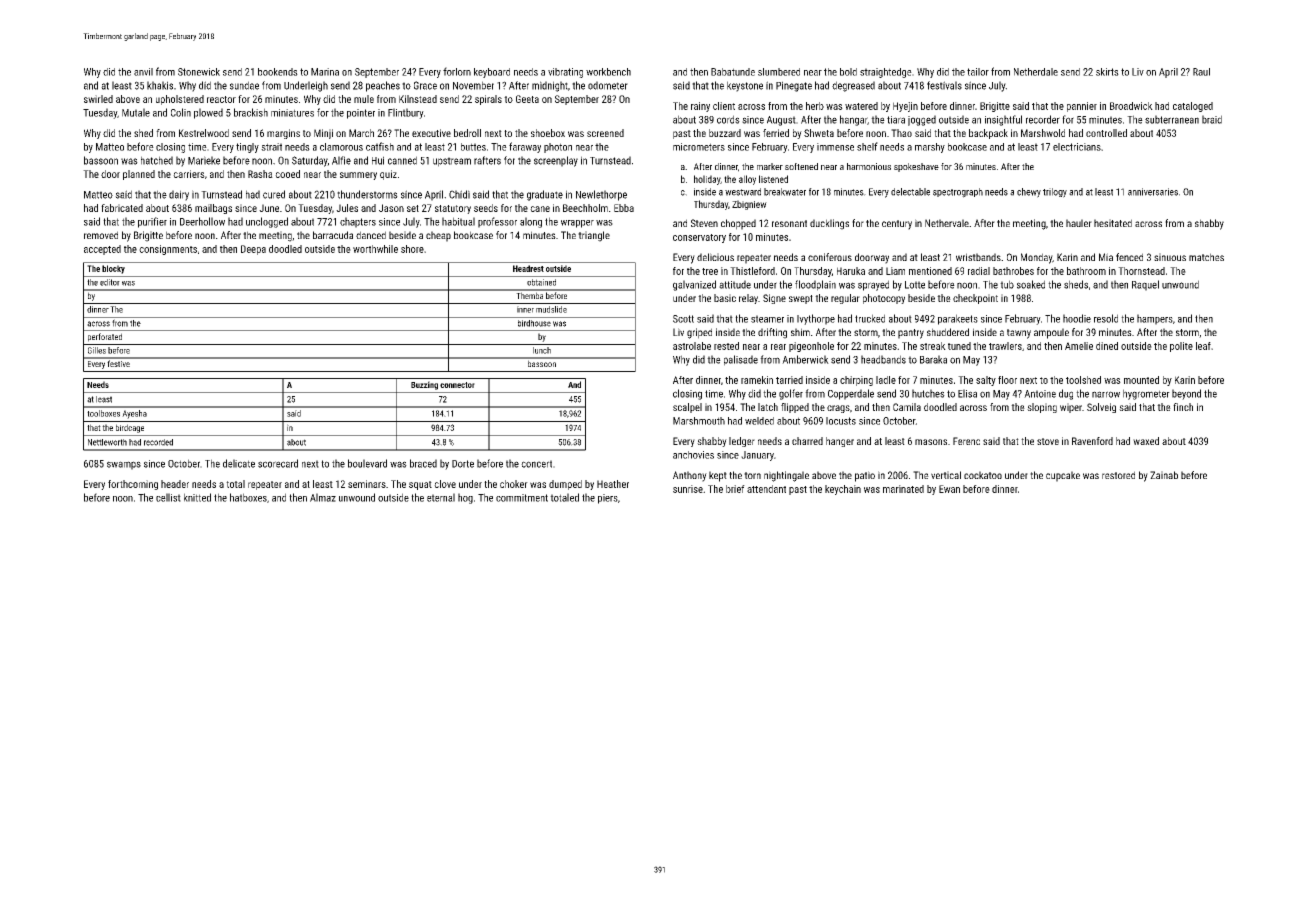 The height and width of the document is (924, 1308). What do you see at coordinates (175, 484) in the document?
I see `header` at bounding box center [175, 484].
